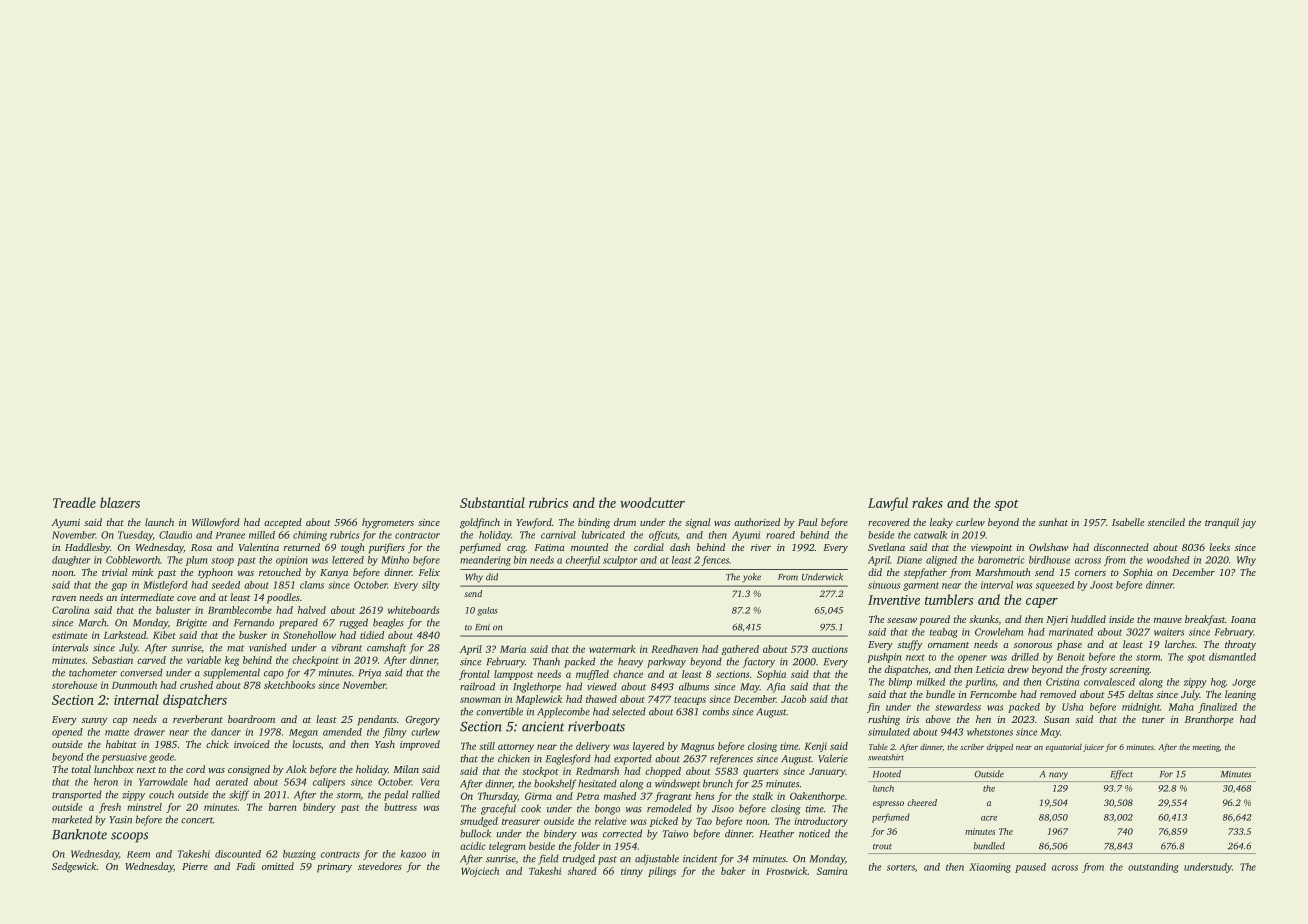 The height and width of the image is (924, 1308). I want to click on stenciled, so click(1166, 522).
